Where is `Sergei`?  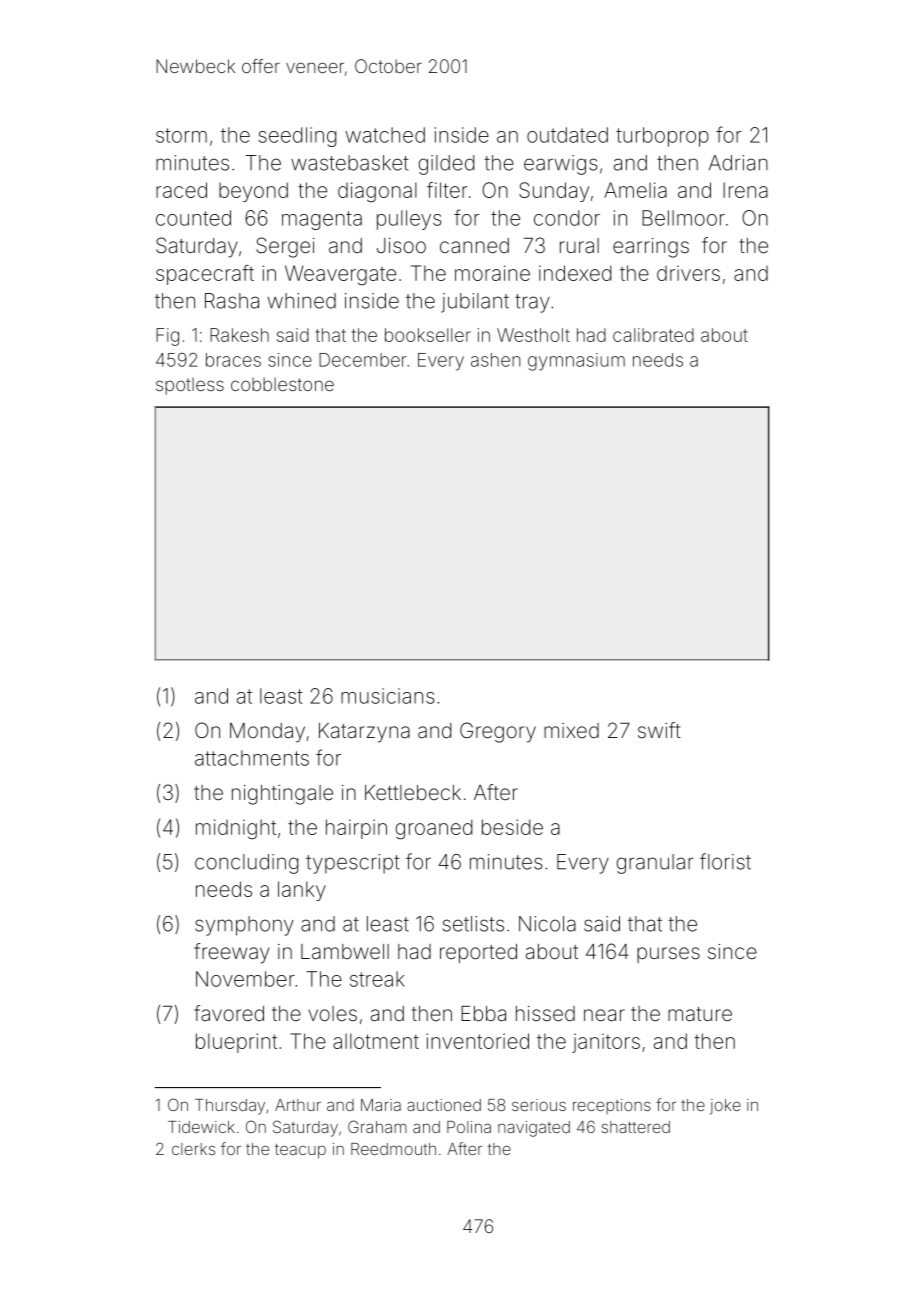 Sergei is located at coordinates (285, 247).
